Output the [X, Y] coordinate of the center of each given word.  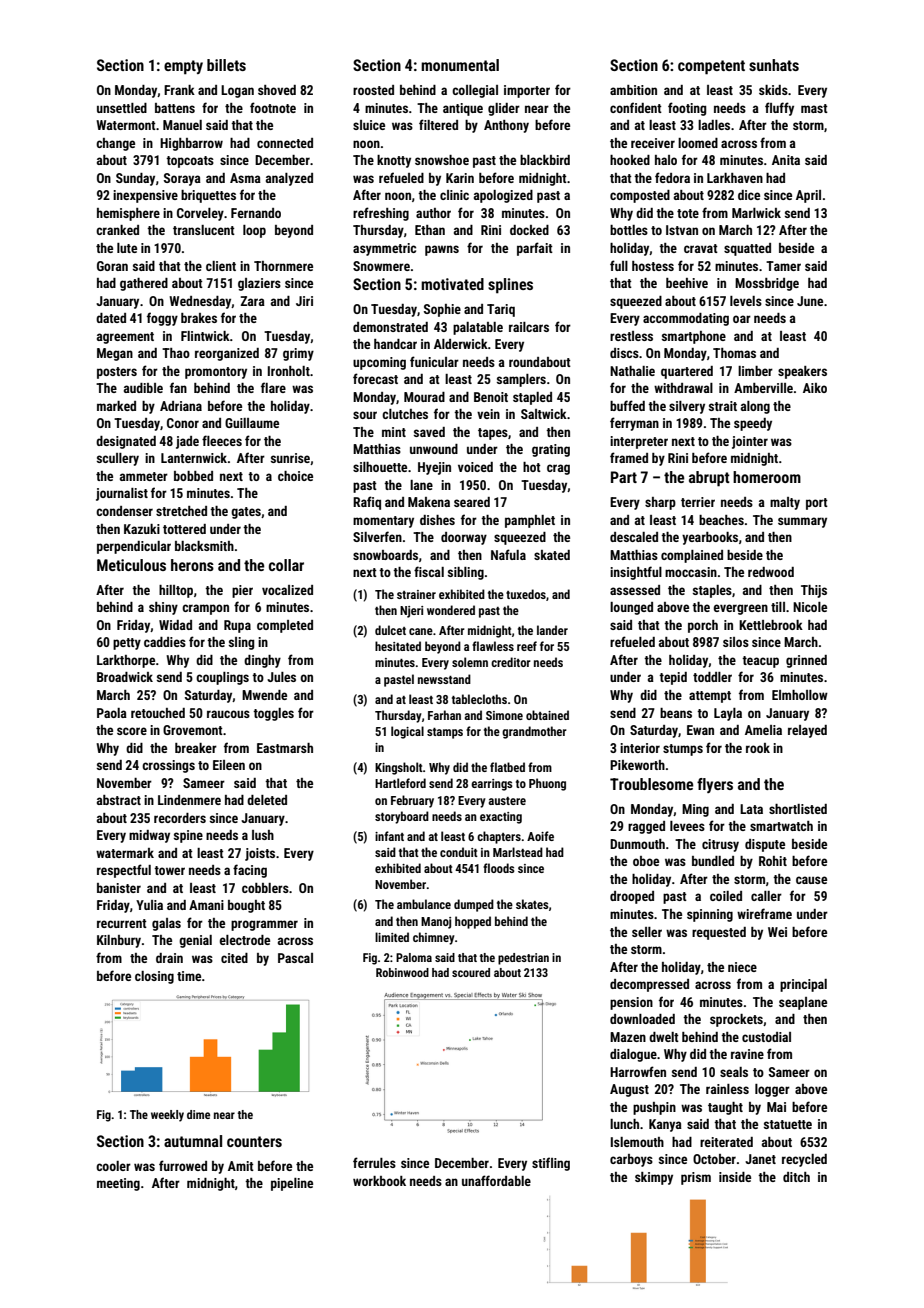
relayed [807, 731]
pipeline [292, 1184]
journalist [122, 494]
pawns [442, 250]
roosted [373, 90]
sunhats [774, 65]
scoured [471, 972]
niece [742, 967]
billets [226, 65]
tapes [493, 434]
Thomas [734, 353]
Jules [281, 677]
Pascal [295, 958]
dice [749, 195]
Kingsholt [399, 768]
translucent [204, 230]
